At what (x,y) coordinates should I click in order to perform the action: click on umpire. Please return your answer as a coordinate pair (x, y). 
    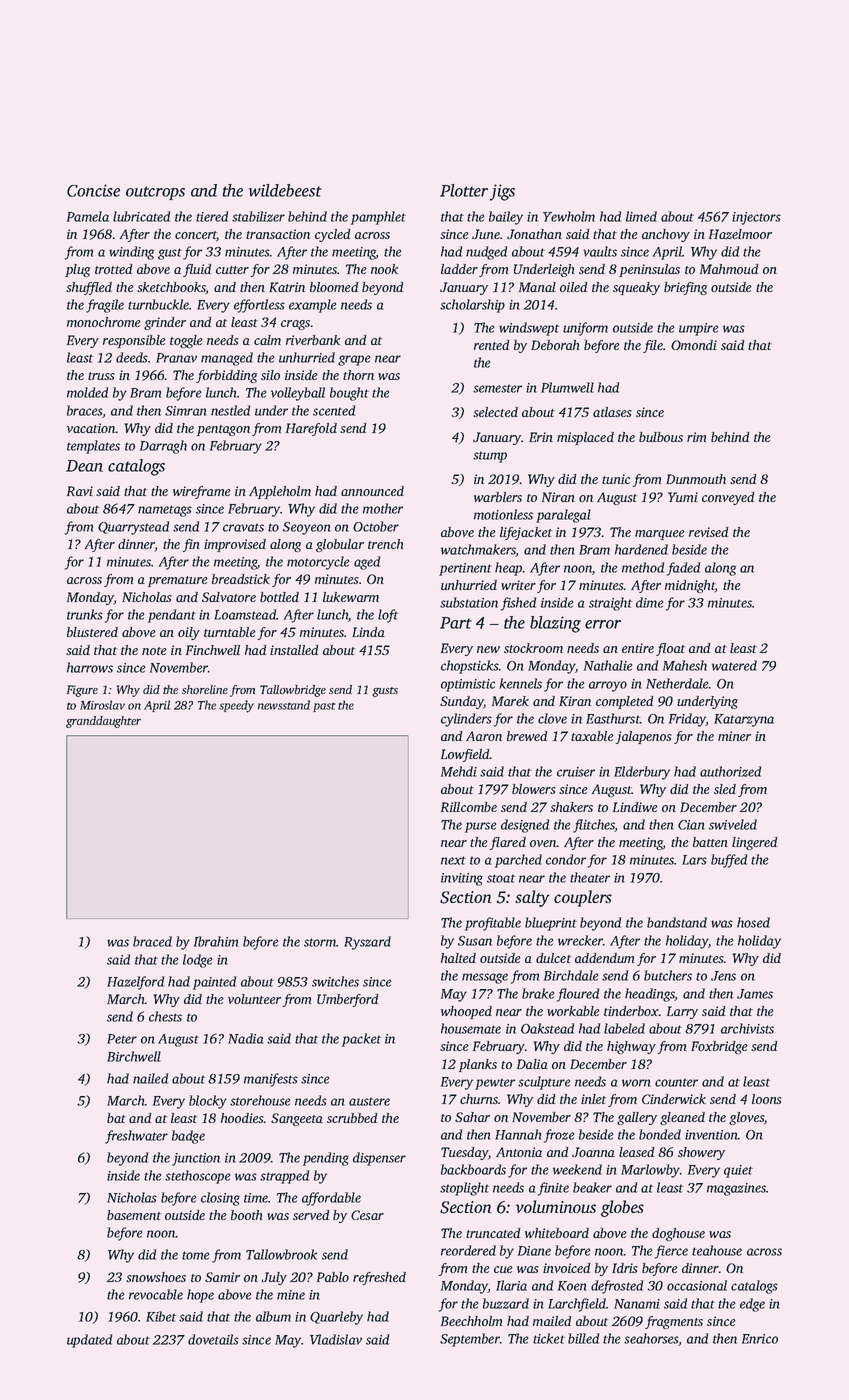
    Looking at the image, I should click on (699, 329).
